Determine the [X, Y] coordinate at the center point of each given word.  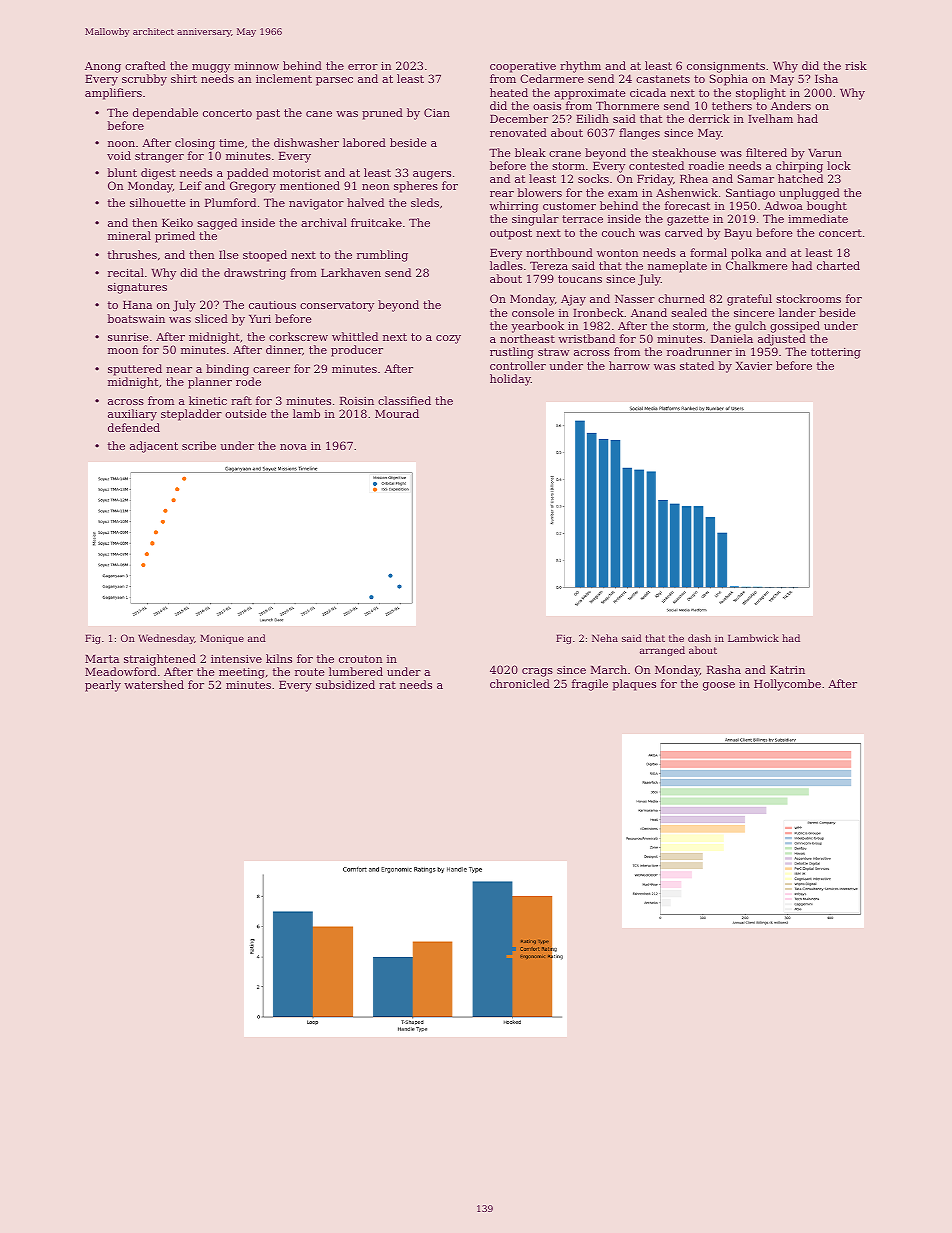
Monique [222, 639]
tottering [836, 353]
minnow [256, 66]
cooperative [523, 67]
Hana [137, 305]
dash [699, 638]
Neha [605, 638]
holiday [510, 380]
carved [684, 232]
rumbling [382, 256]
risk [856, 65]
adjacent [154, 447]
